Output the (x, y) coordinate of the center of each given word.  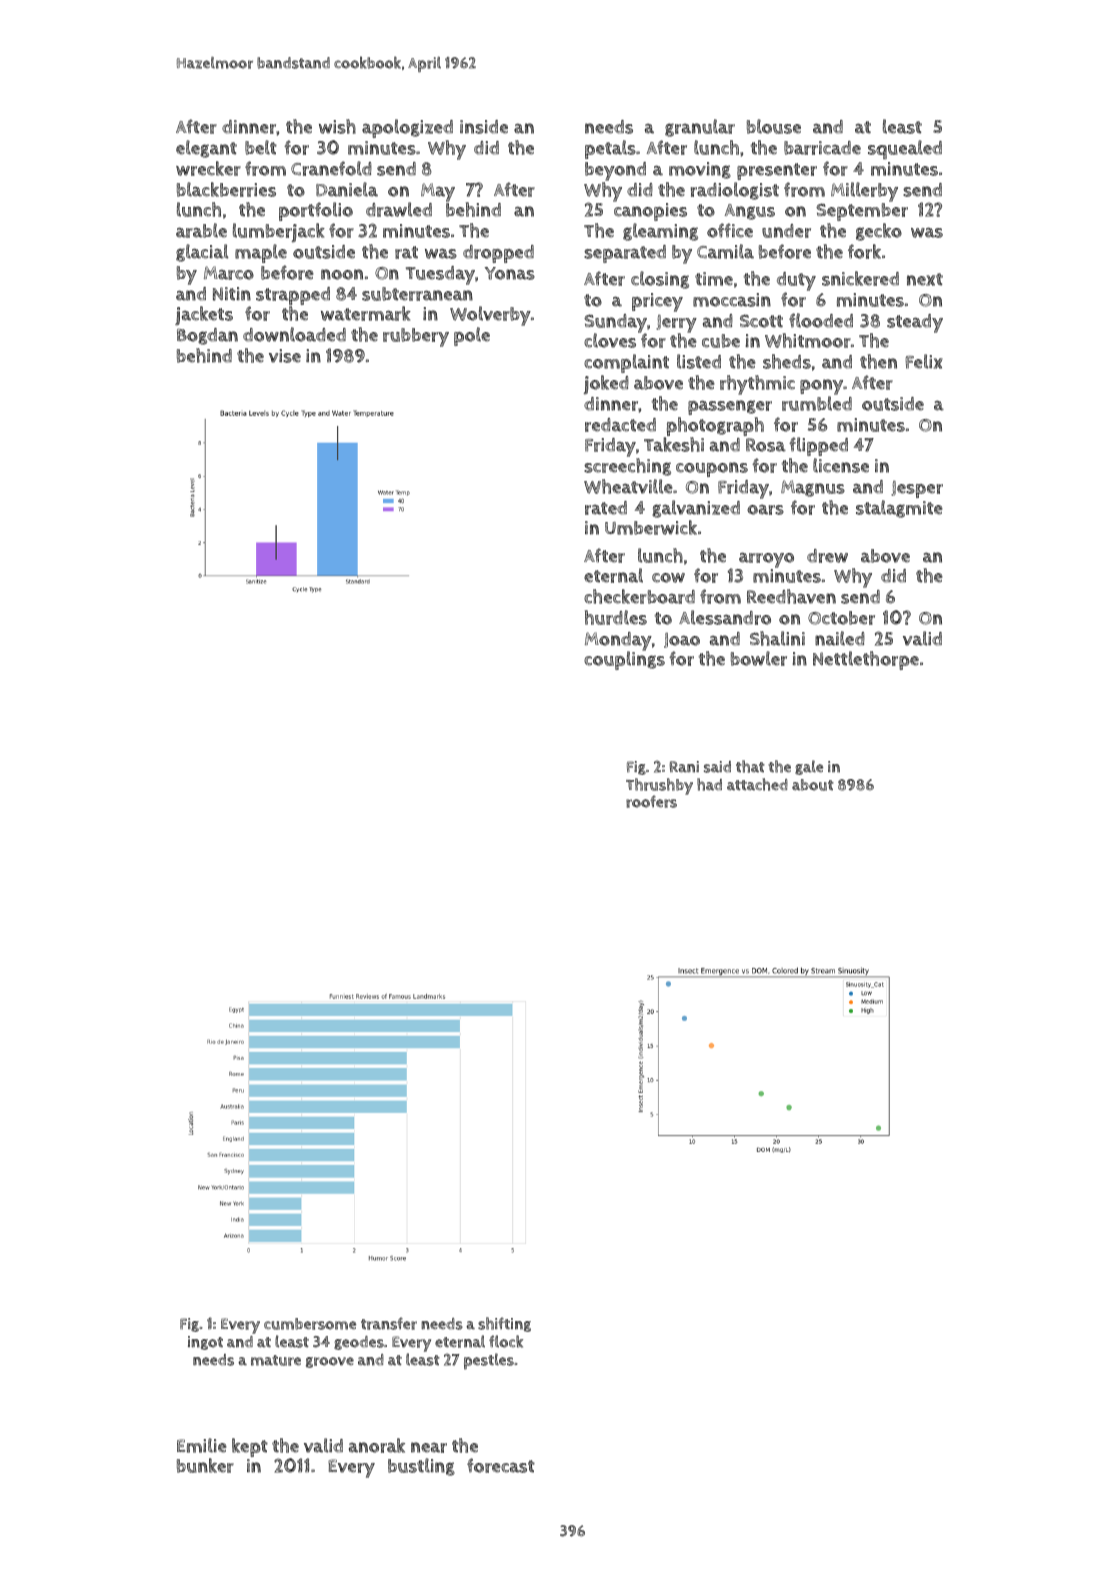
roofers (651, 801)
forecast (501, 1465)
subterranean (417, 294)
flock (506, 1341)
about (813, 785)
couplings (624, 661)
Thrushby (659, 787)
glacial (202, 253)
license (841, 465)
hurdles (616, 617)
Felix (924, 361)
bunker (205, 1465)
